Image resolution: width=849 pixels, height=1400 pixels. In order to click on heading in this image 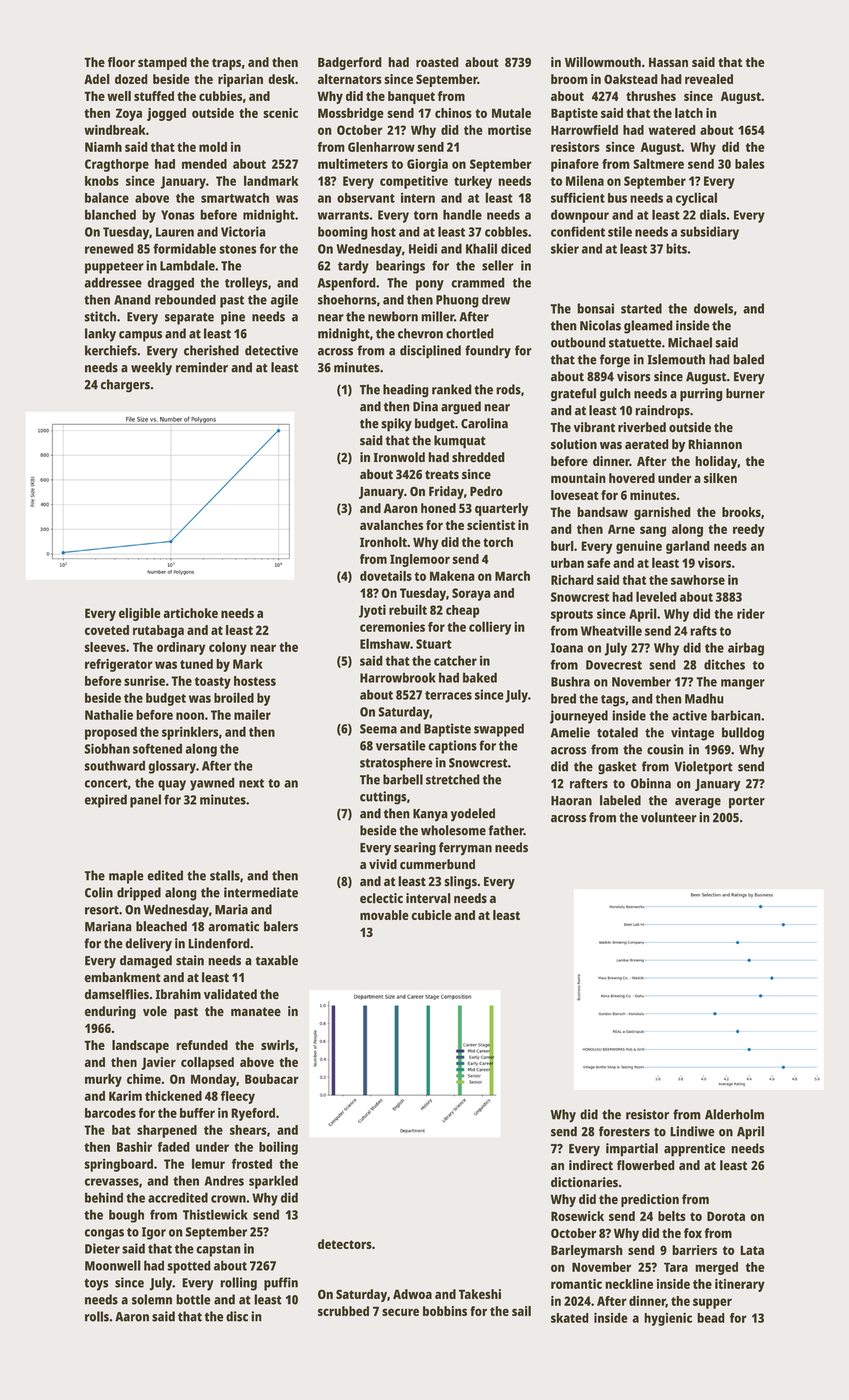, I will do `click(406, 391)`.
